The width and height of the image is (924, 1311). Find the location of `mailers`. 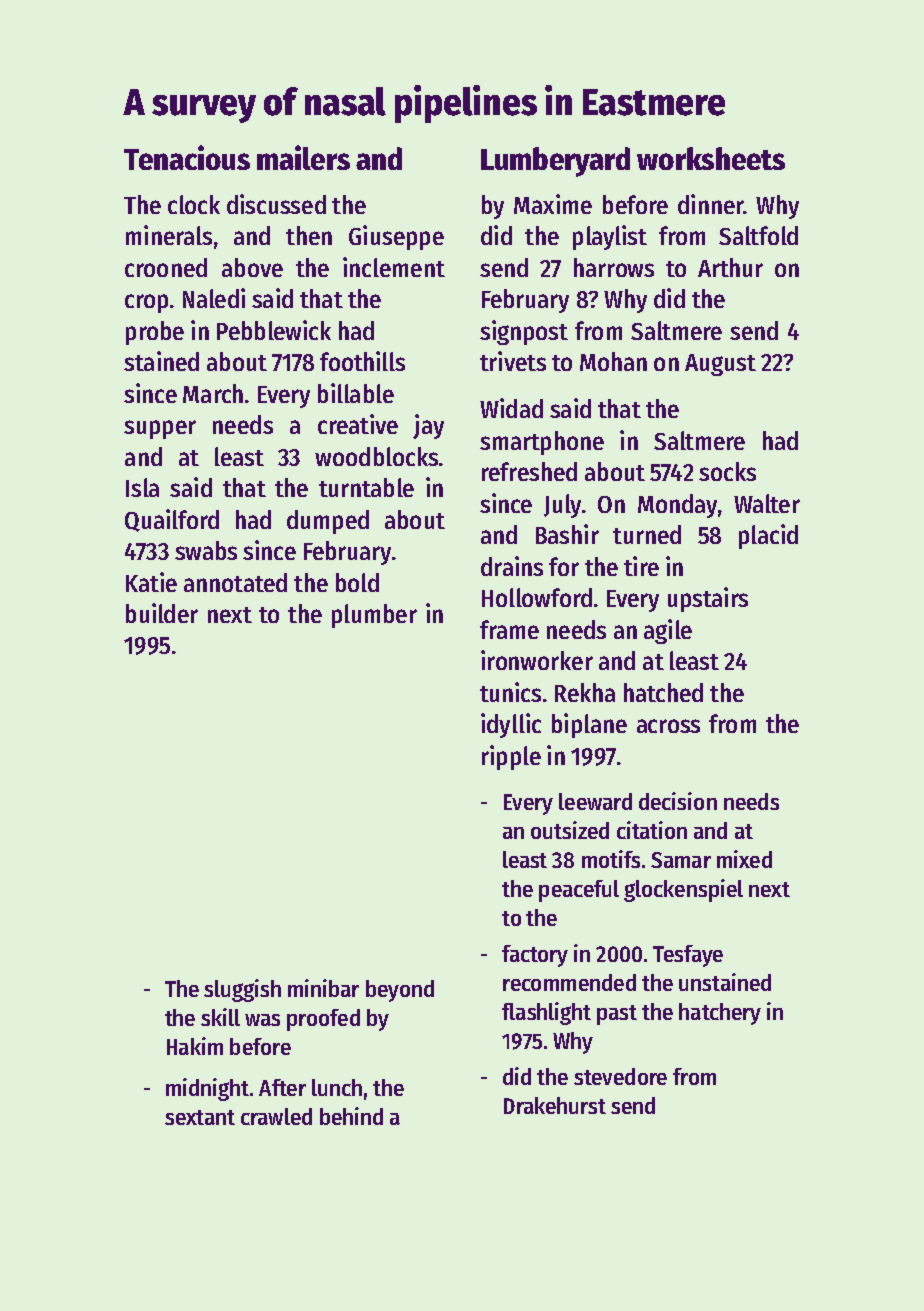

mailers is located at coordinates (303, 157).
